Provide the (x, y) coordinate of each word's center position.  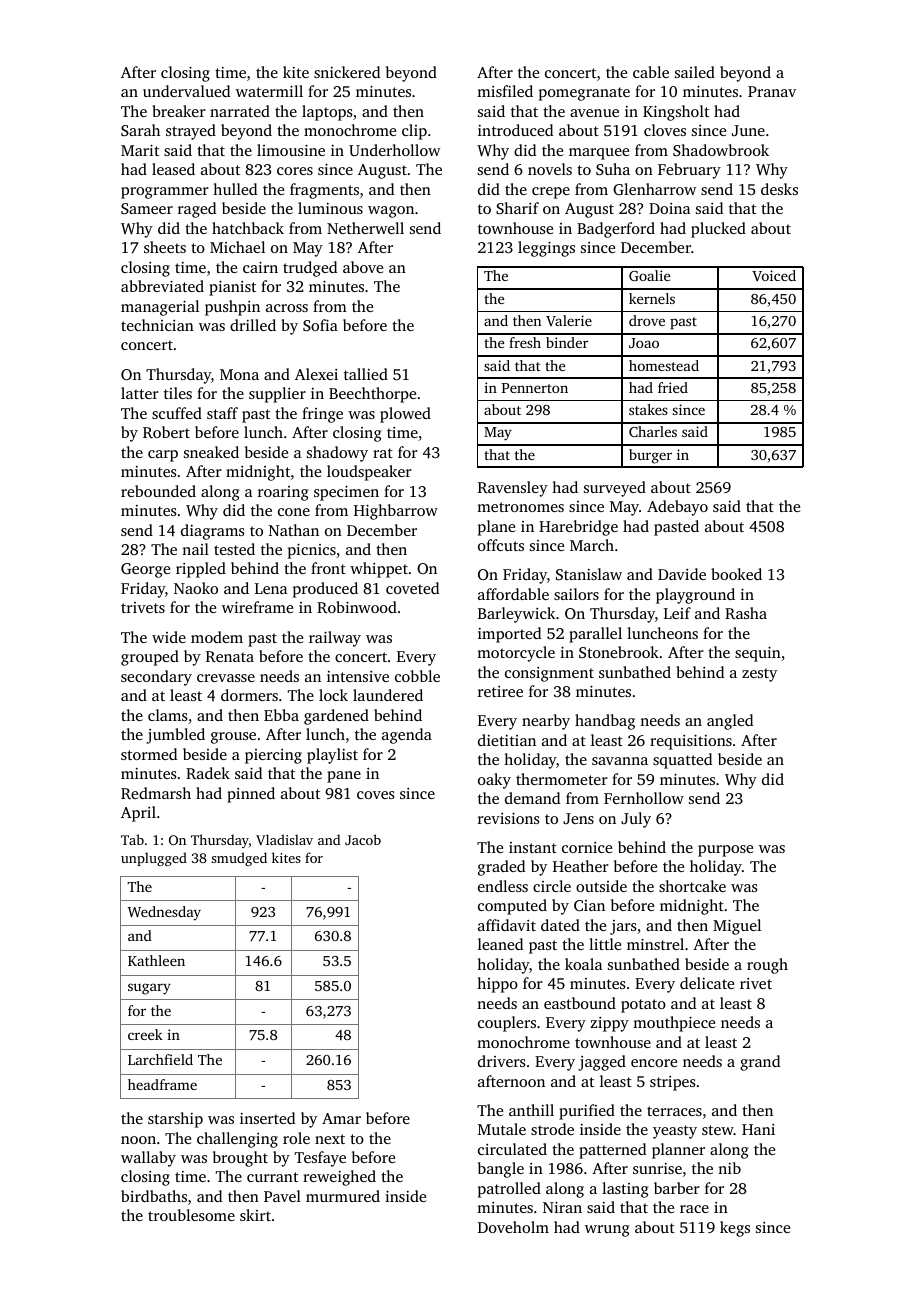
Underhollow (394, 150)
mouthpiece (674, 1024)
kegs (735, 1229)
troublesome (191, 1215)
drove (647, 320)
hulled (235, 189)
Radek (208, 773)
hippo (497, 985)
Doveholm (513, 1227)
